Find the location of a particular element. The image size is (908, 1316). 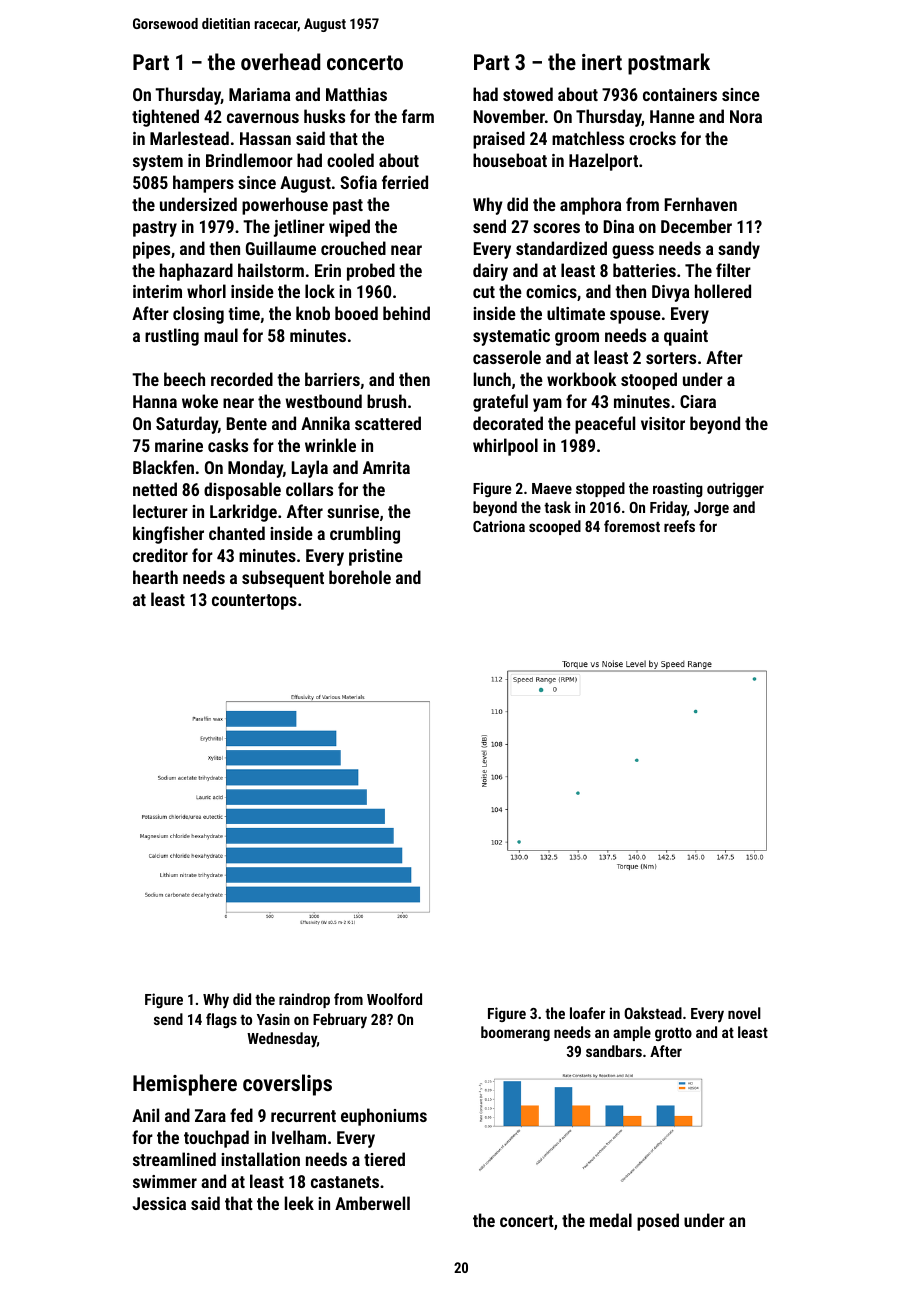

postmark is located at coordinates (669, 64).
